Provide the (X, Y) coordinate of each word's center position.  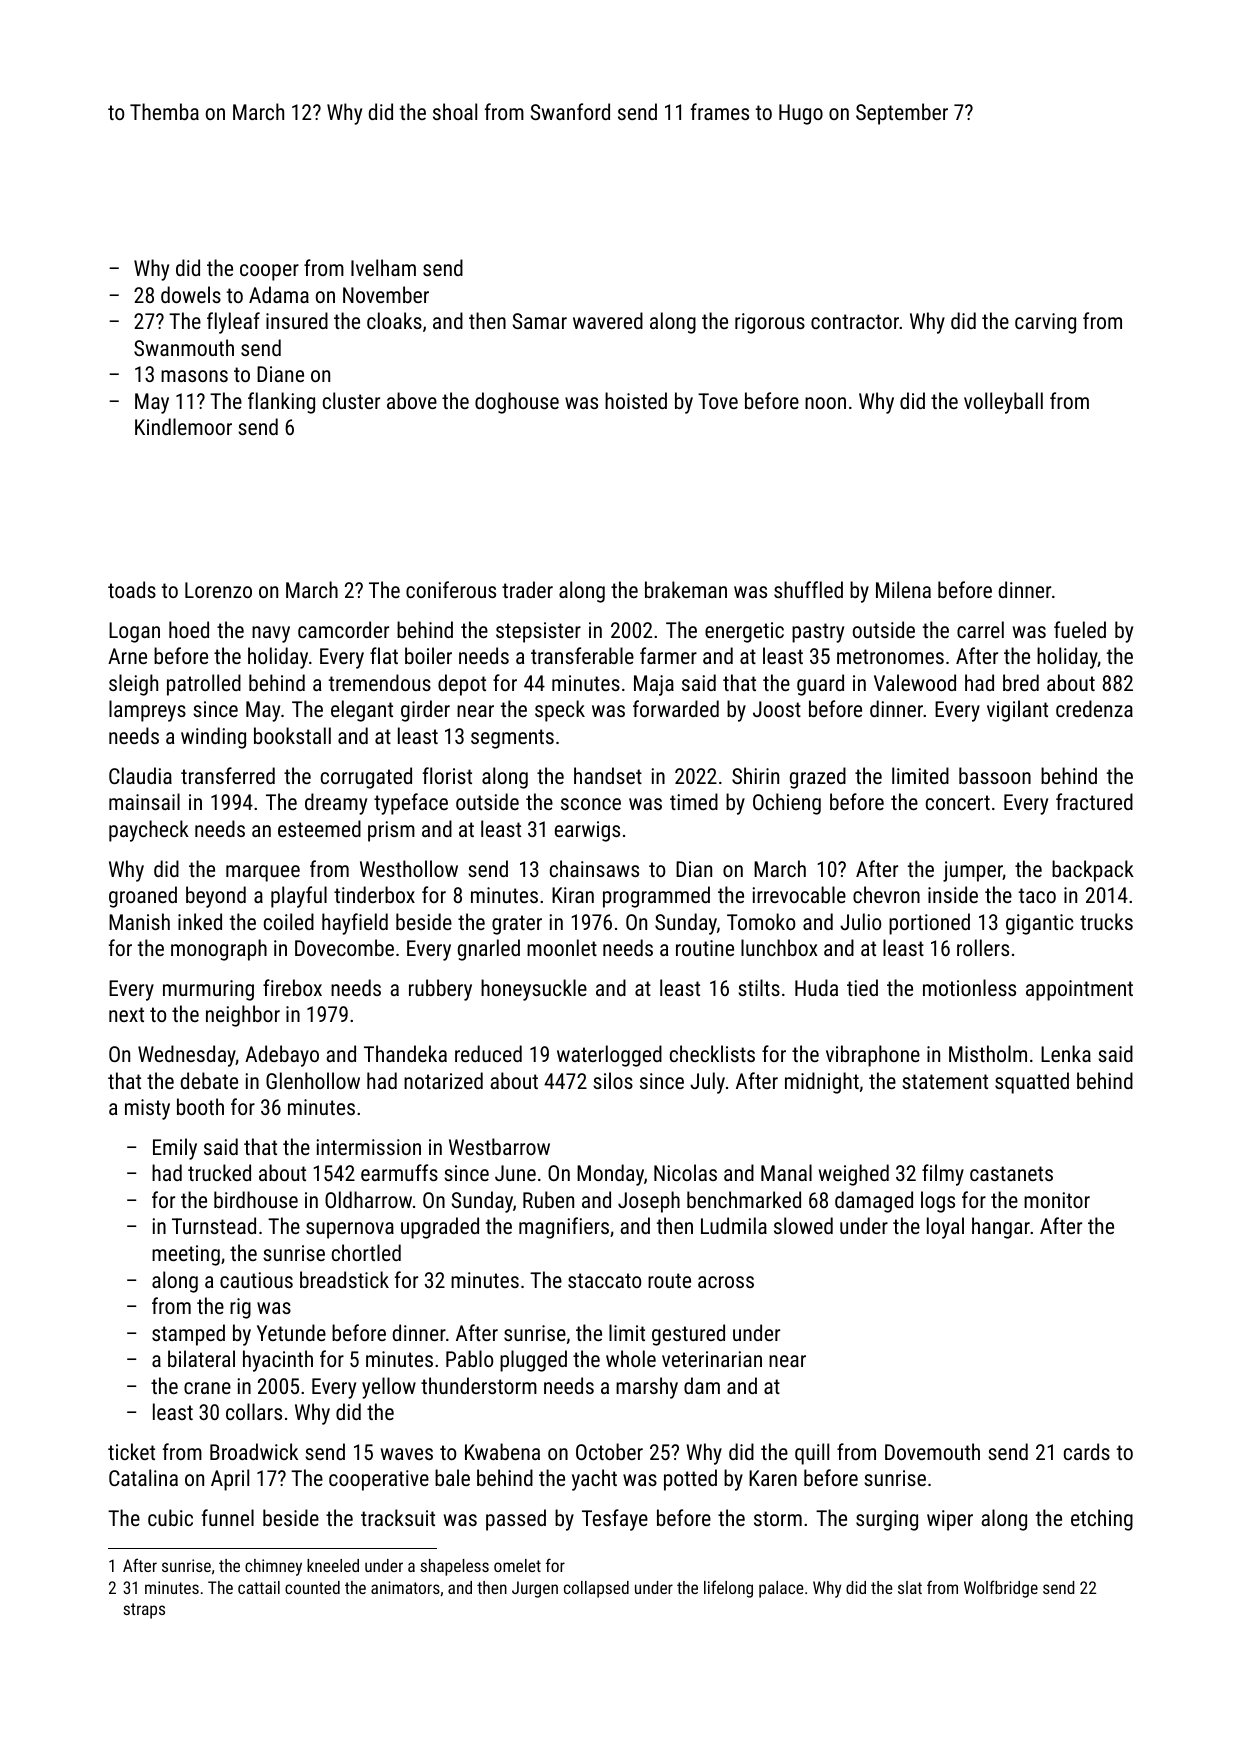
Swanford (570, 111)
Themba (164, 111)
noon (825, 403)
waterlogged (609, 1056)
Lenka (1066, 1053)
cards (1087, 1451)
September (902, 114)
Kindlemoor (183, 426)
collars (254, 1411)
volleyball (1003, 403)
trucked (219, 1172)
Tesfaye (615, 1520)
